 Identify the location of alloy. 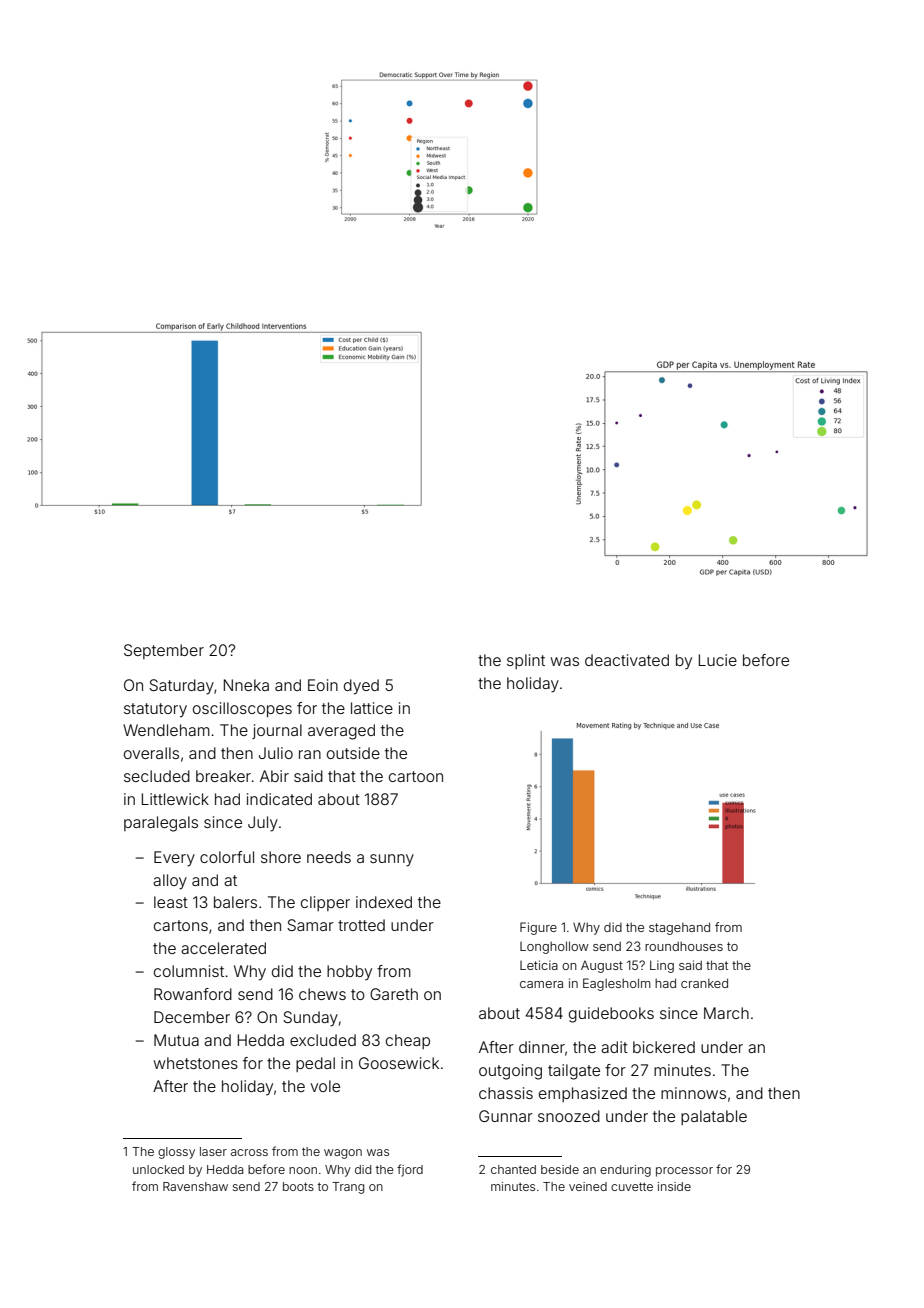
(170, 882).
